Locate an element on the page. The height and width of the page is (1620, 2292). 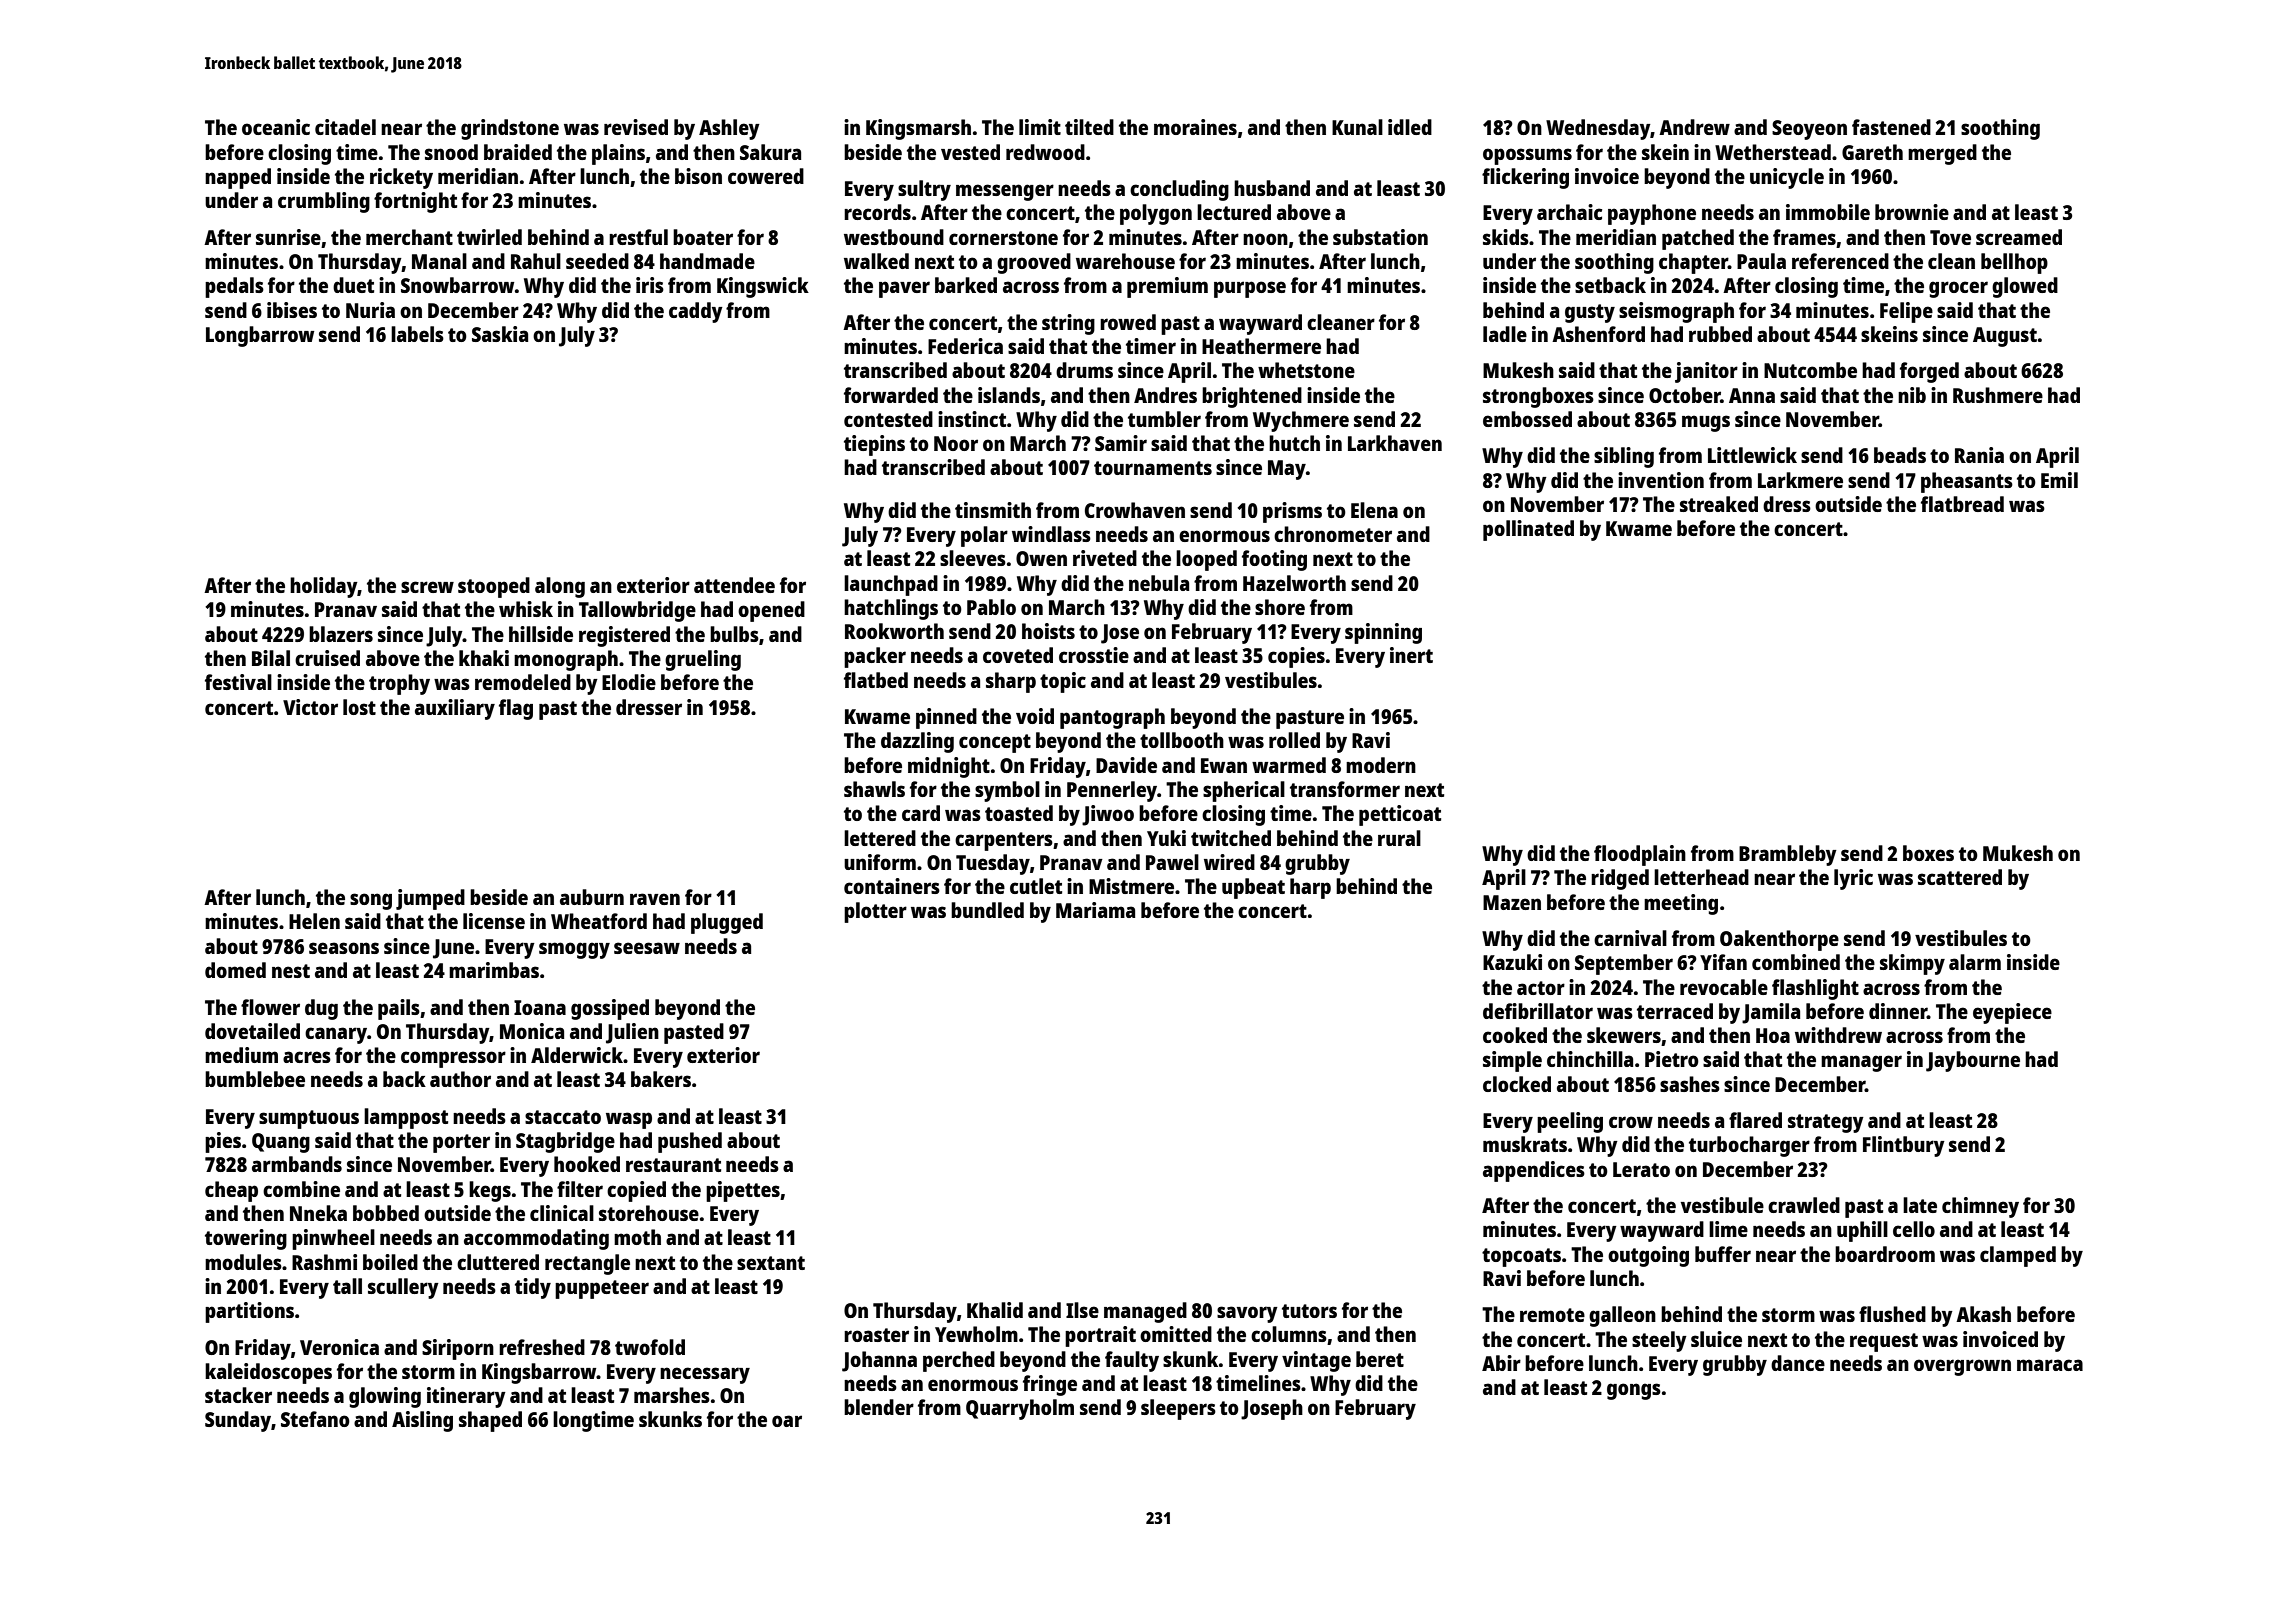
sleepers is located at coordinates (1178, 1409).
